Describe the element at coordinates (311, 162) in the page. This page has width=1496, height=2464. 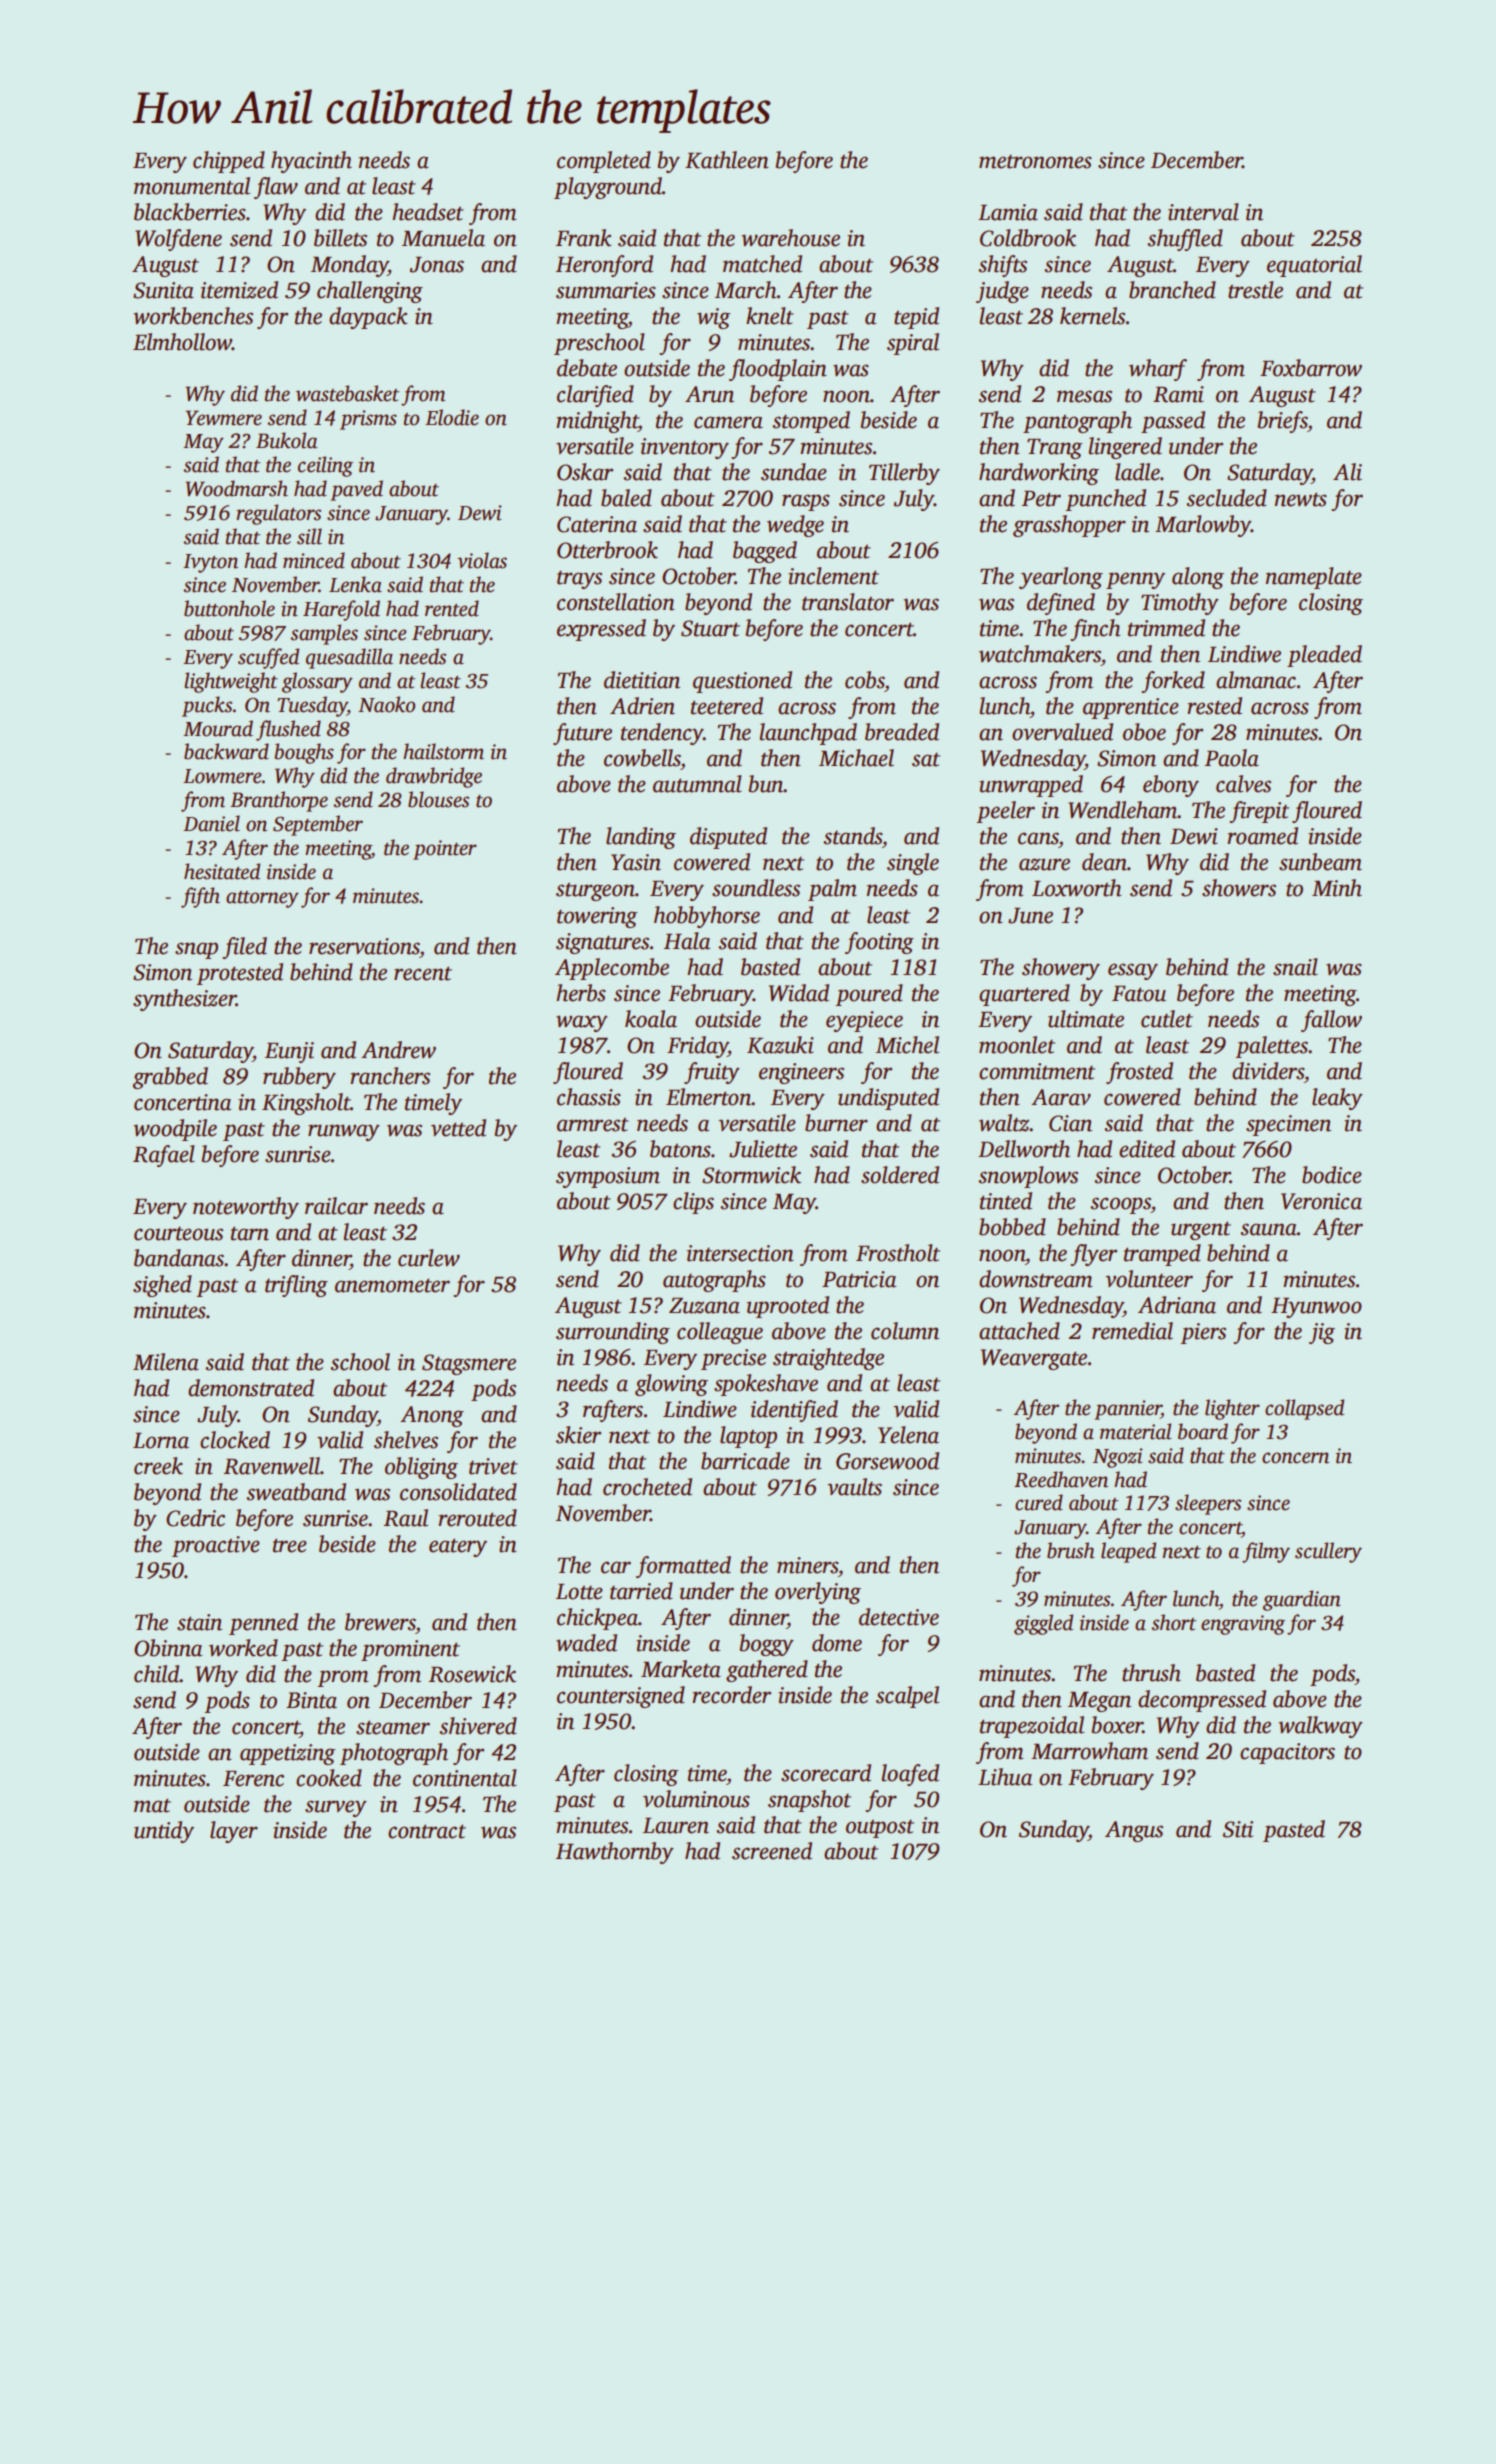
I see `hyacinth` at that location.
